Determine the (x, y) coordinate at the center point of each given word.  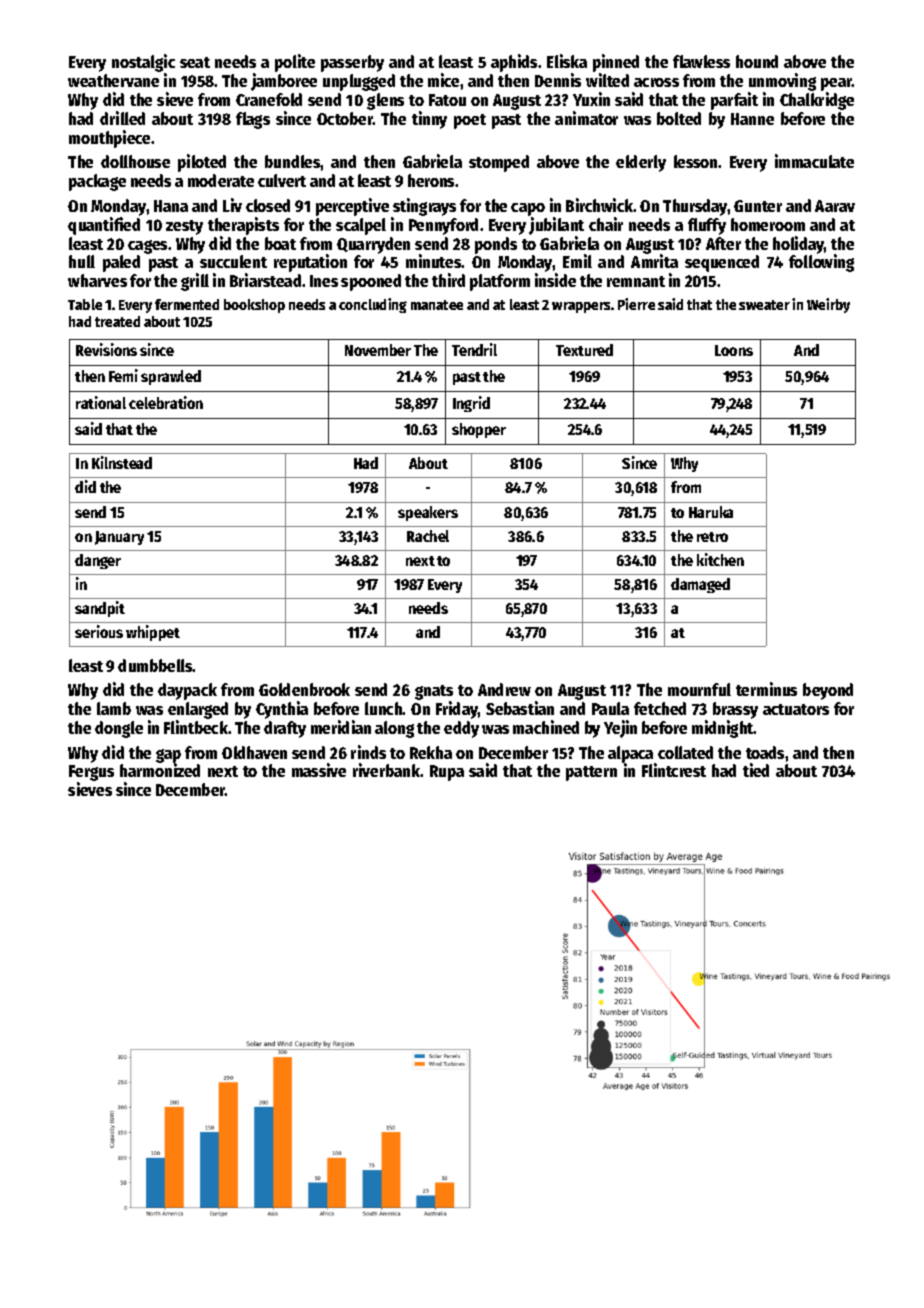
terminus (766, 689)
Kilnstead (122, 462)
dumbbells (155, 665)
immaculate (814, 161)
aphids (514, 63)
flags (253, 120)
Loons (734, 350)
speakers (428, 513)
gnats (434, 692)
